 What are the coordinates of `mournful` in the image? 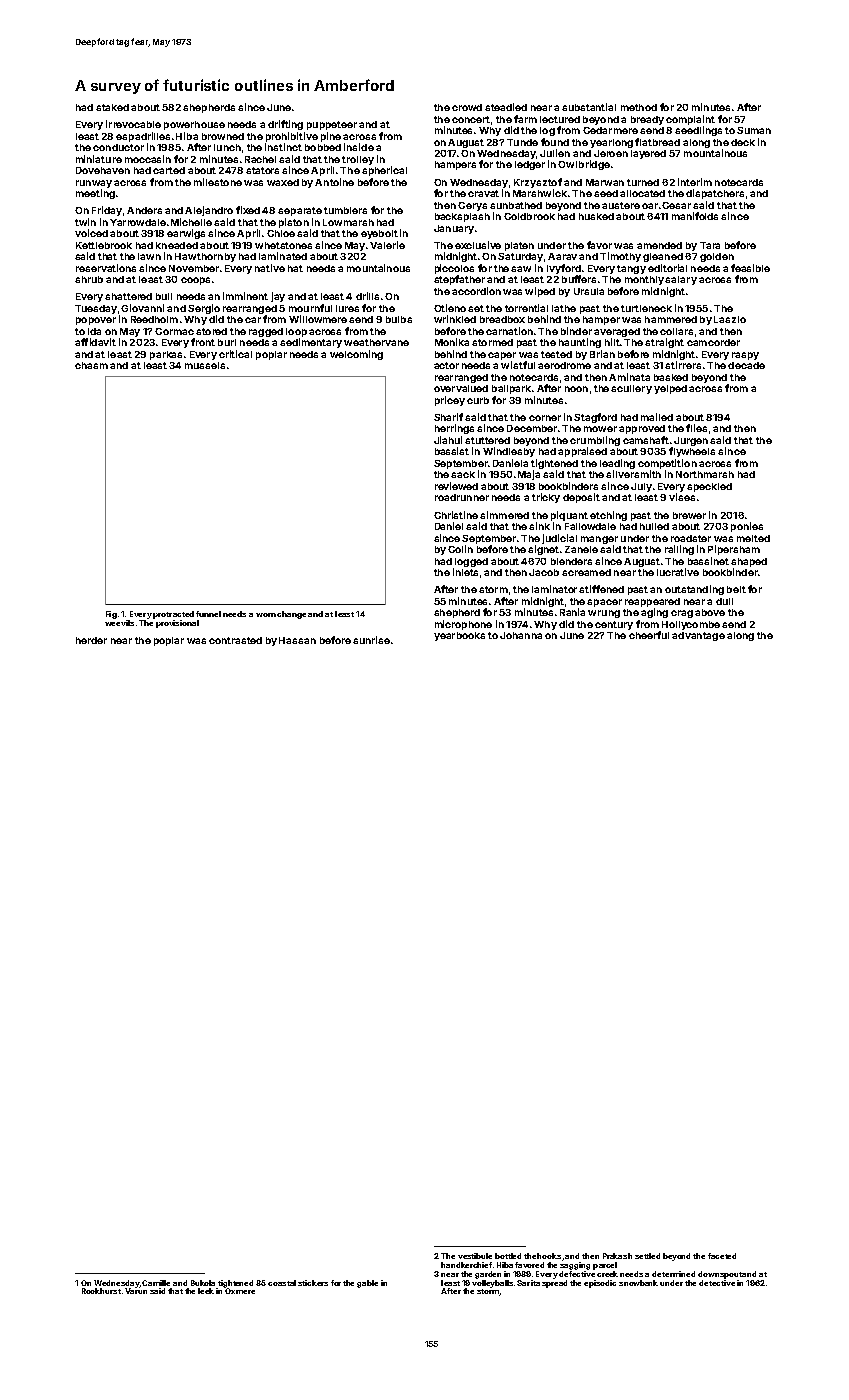 It's located at (310, 308).
